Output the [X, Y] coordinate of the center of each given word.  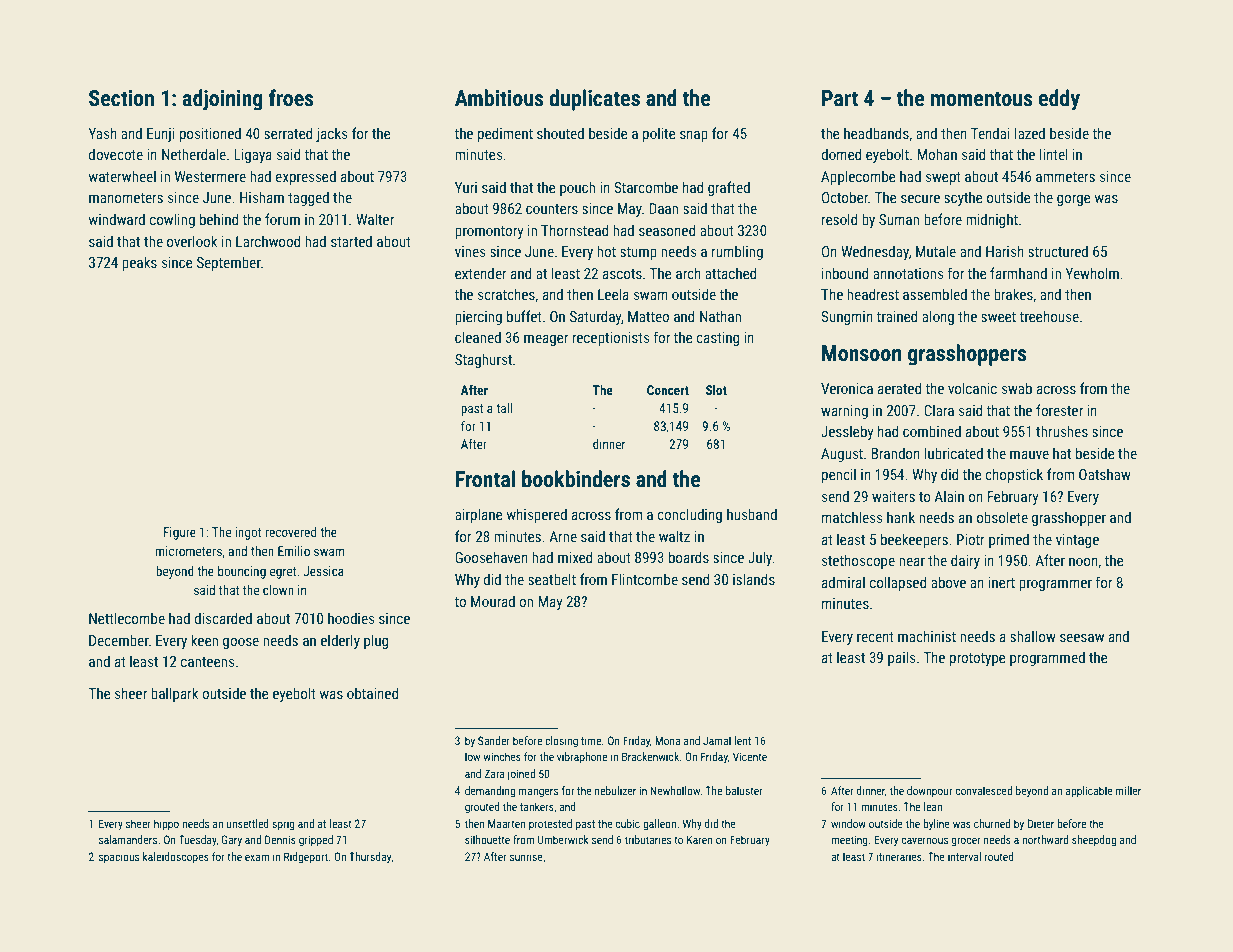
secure [920, 199]
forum [282, 219]
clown [278, 590]
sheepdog [1094, 841]
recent [875, 637]
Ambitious [499, 98]
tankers [537, 806]
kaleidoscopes [176, 858]
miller [1128, 790]
